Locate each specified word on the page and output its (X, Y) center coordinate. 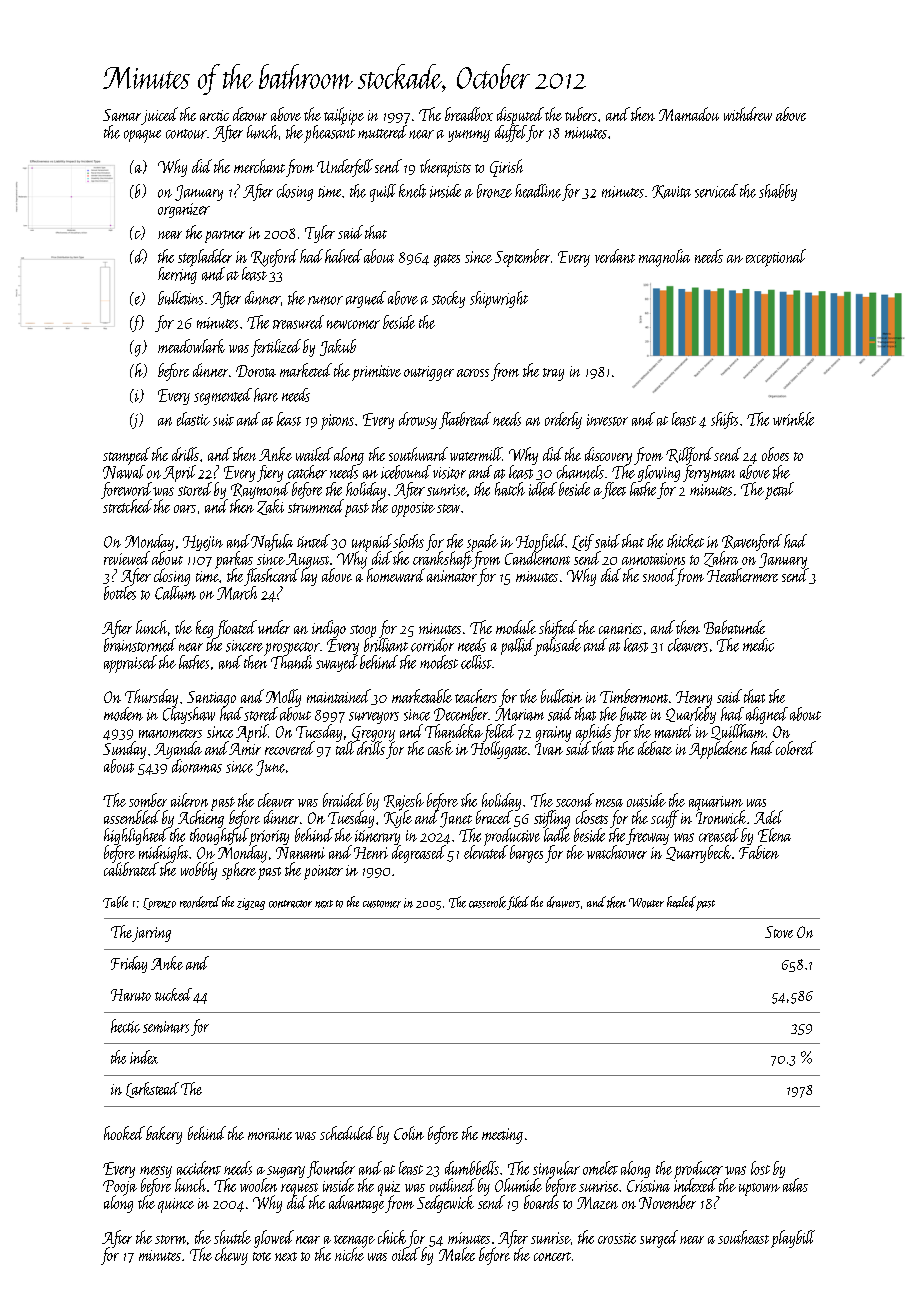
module (516, 627)
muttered (382, 132)
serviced (716, 191)
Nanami (300, 853)
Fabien (759, 852)
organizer (184, 210)
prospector (292, 648)
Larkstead (152, 1090)
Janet (456, 820)
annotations (653, 559)
